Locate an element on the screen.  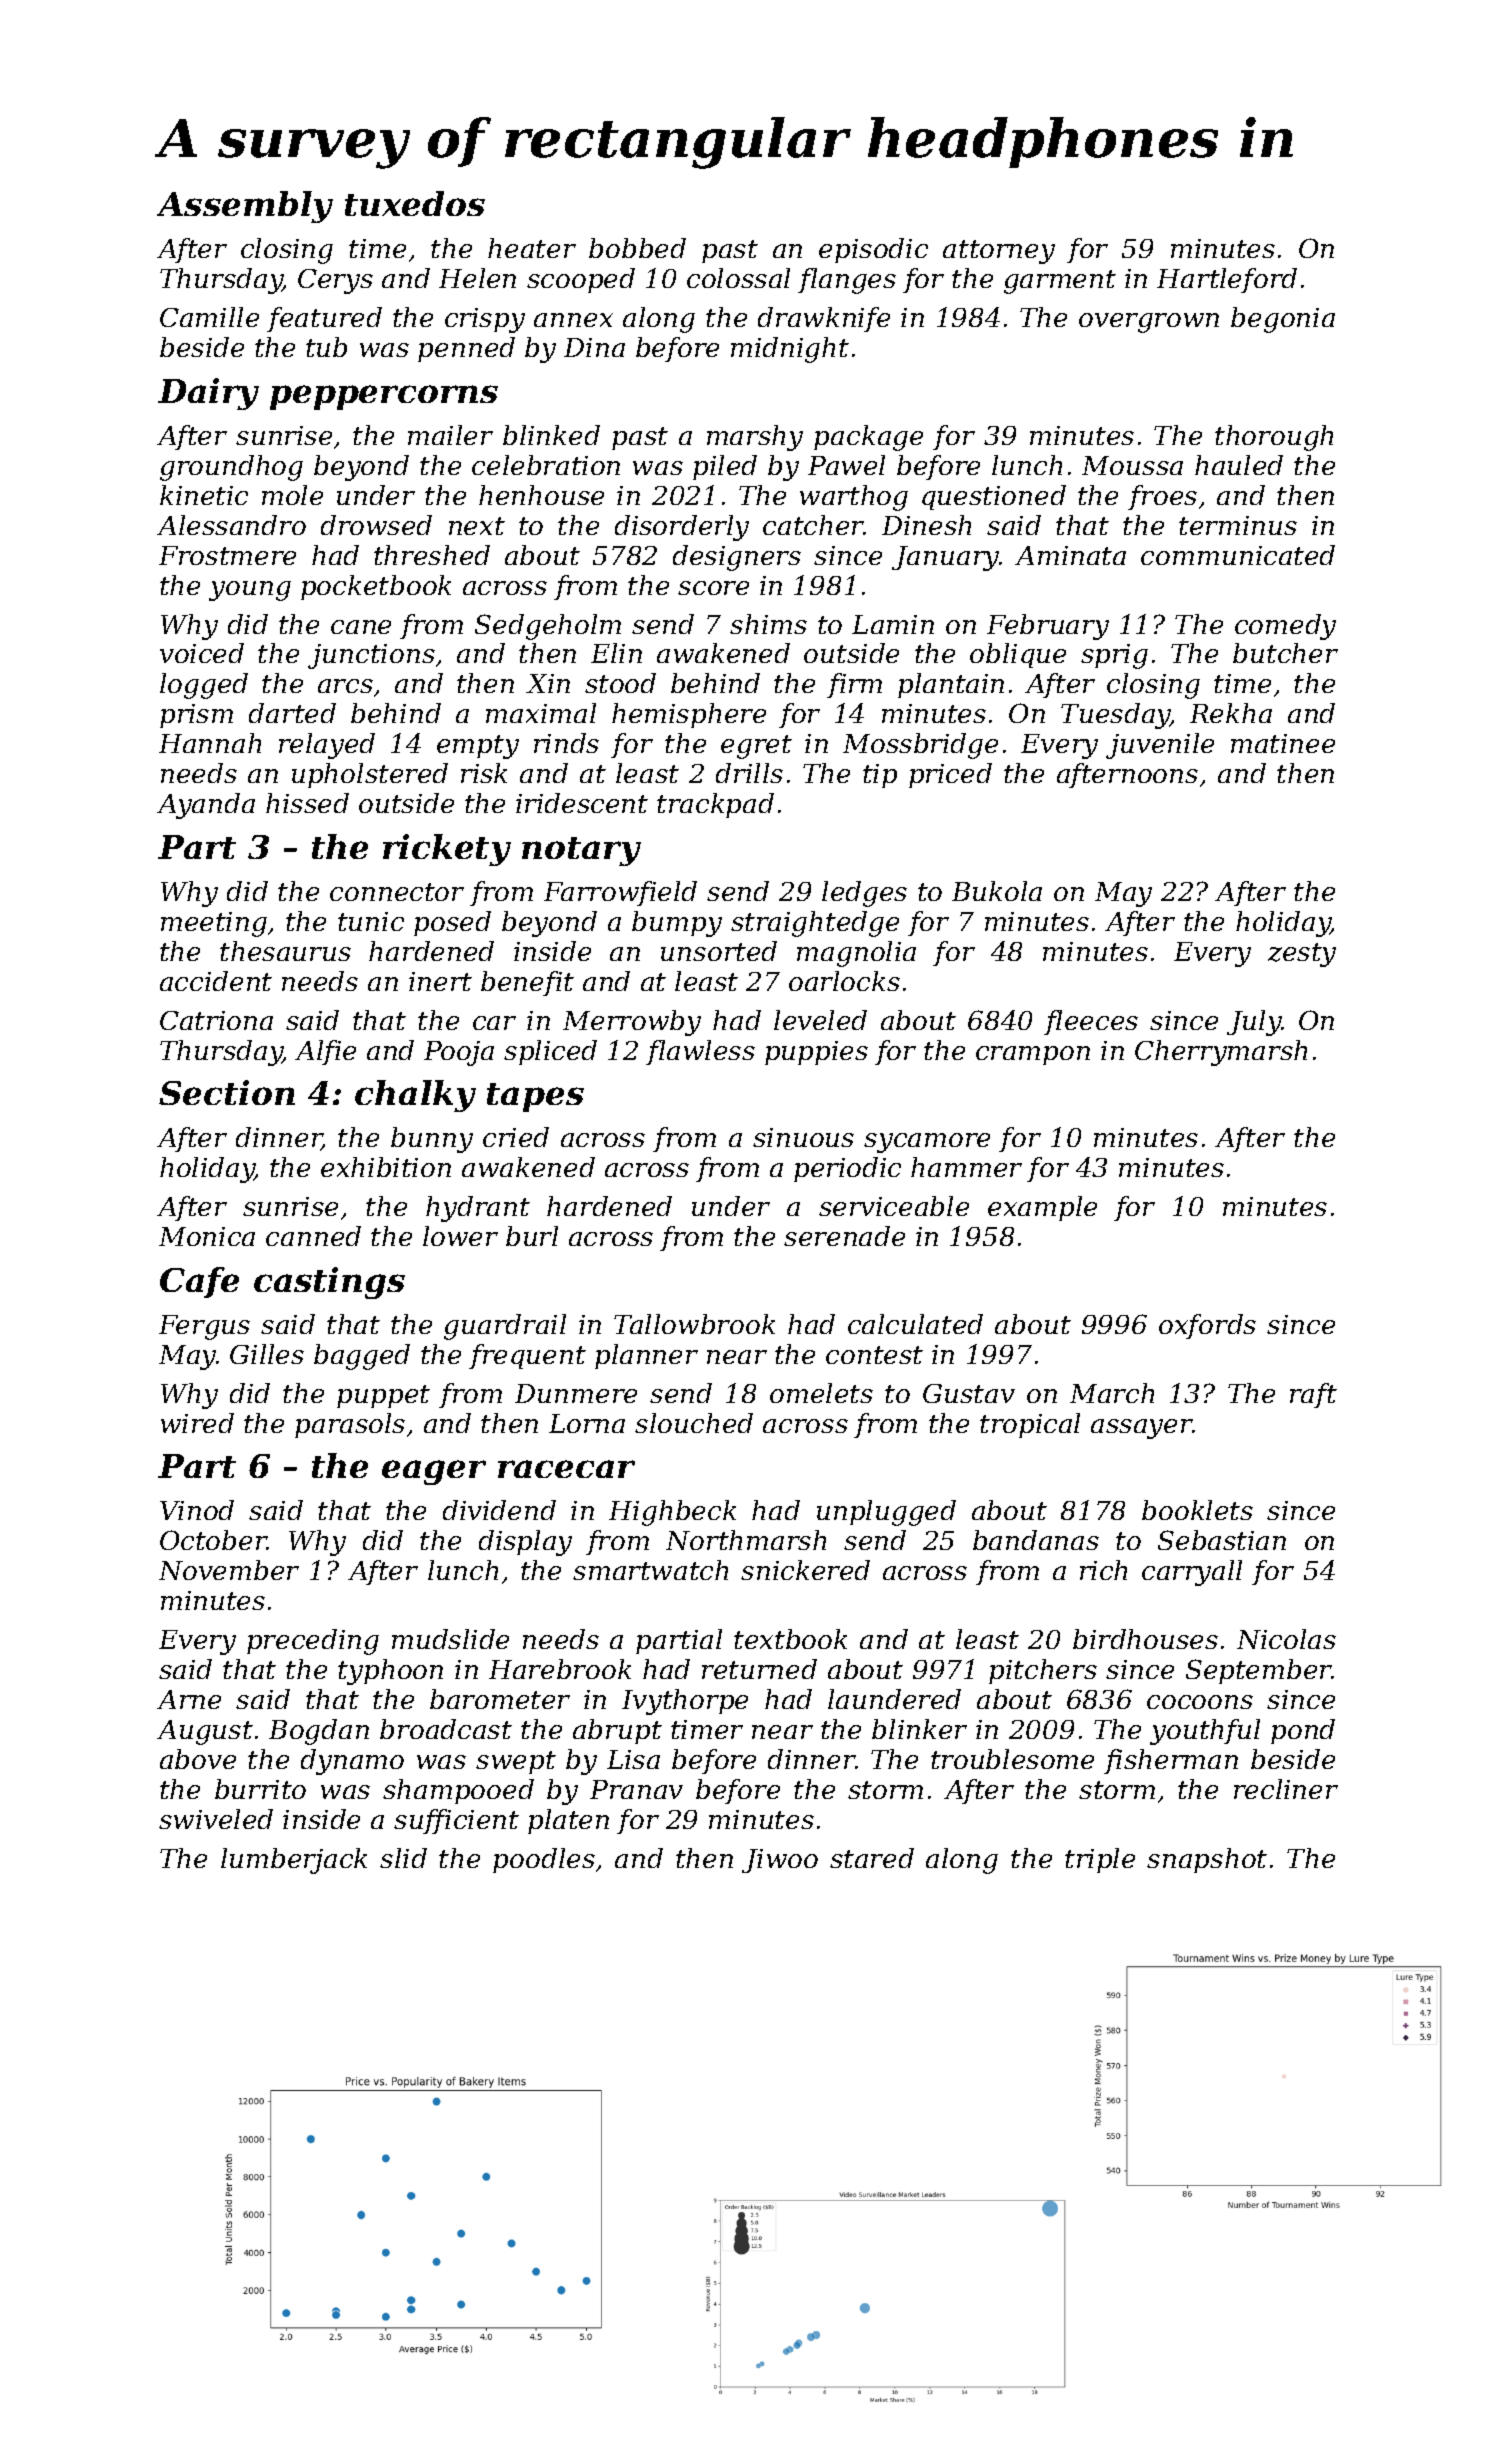
episodic is located at coordinates (873, 250).
